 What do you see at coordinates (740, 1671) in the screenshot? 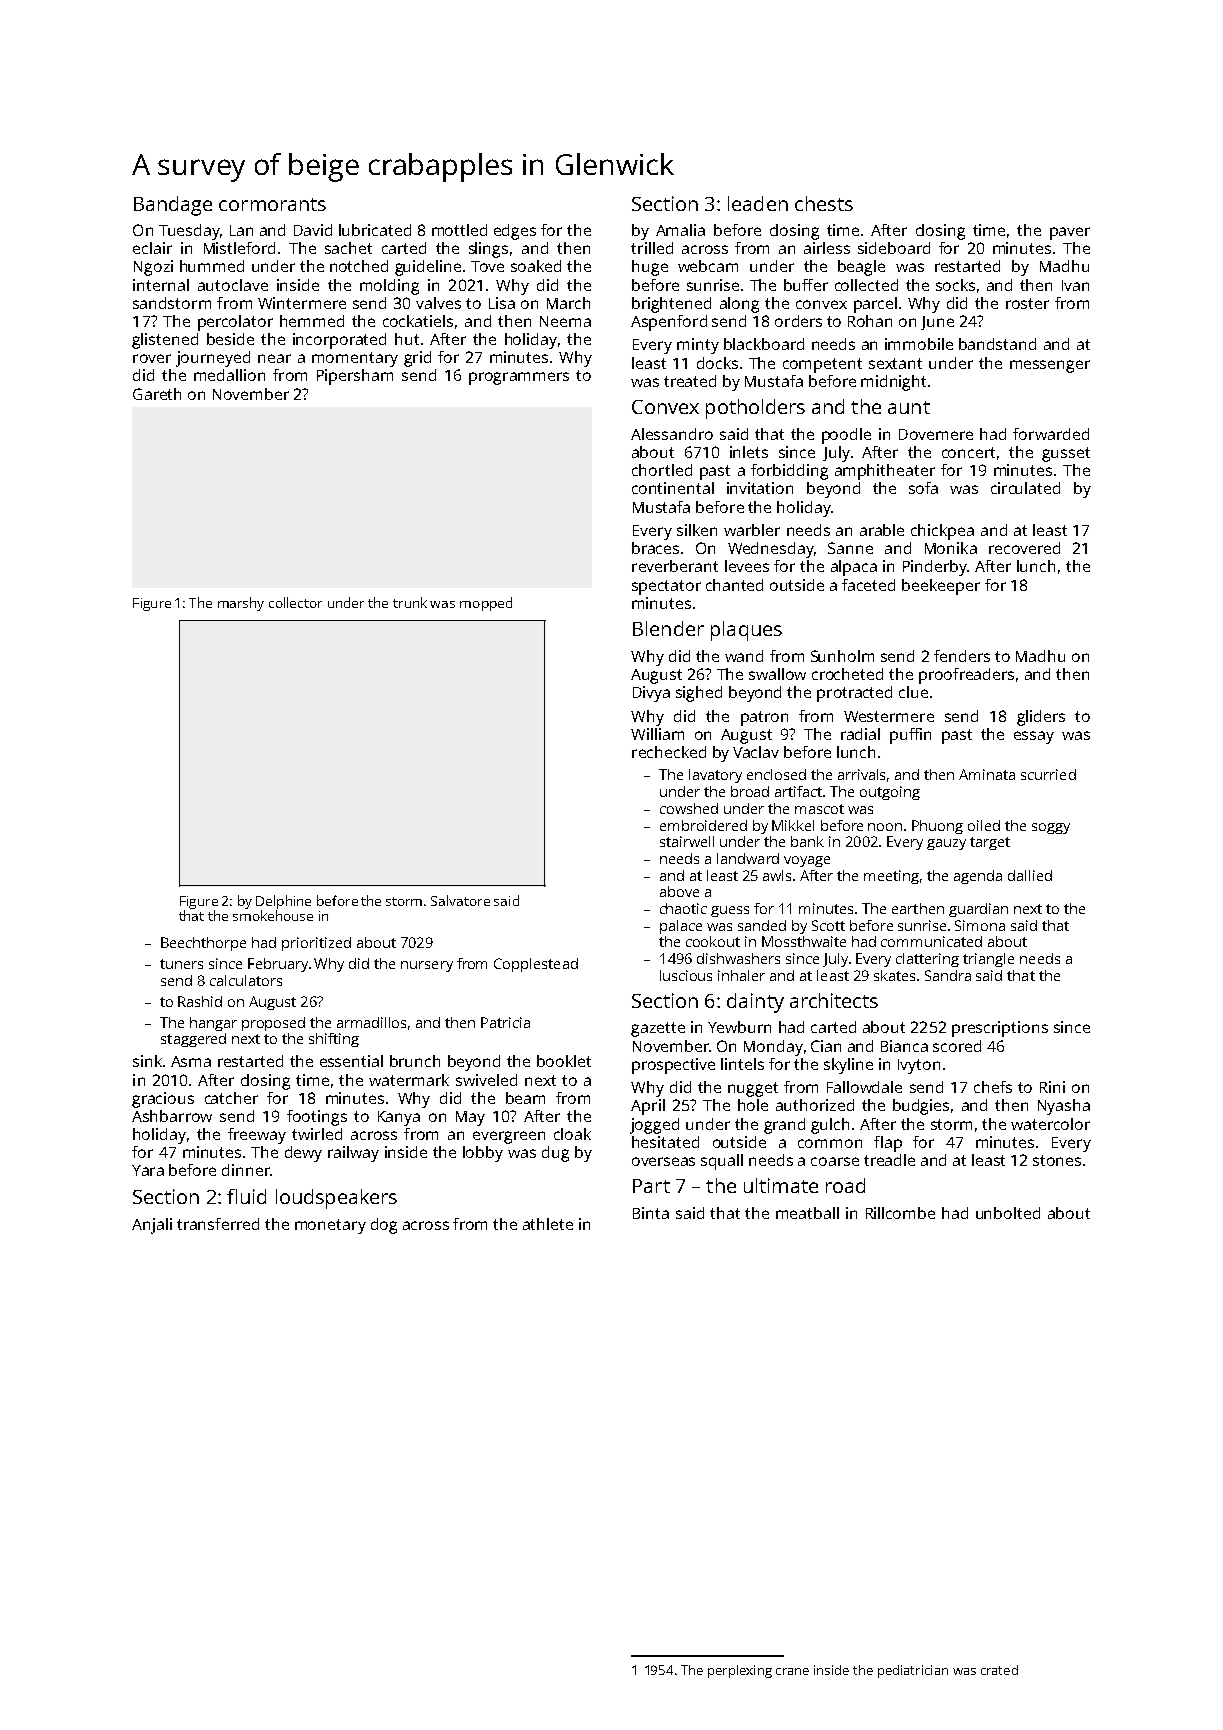
I see `perplexing` at bounding box center [740, 1671].
